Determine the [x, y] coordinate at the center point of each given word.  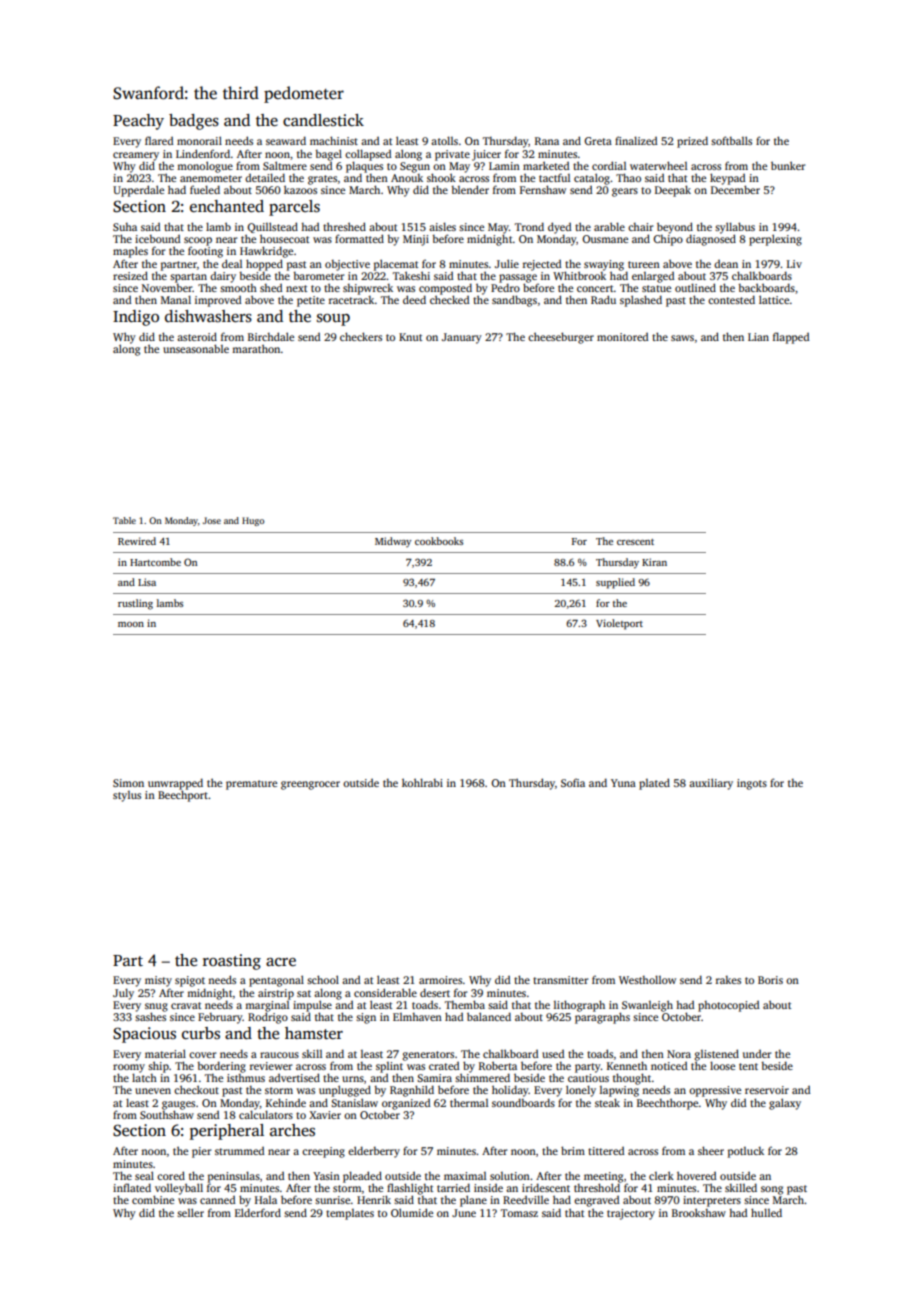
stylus [127, 796]
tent [748, 1066]
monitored [622, 337]
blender [470, 189]
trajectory [631, 1214]
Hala [266, 1200]
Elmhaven [417, 1017]
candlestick [323, 120]
